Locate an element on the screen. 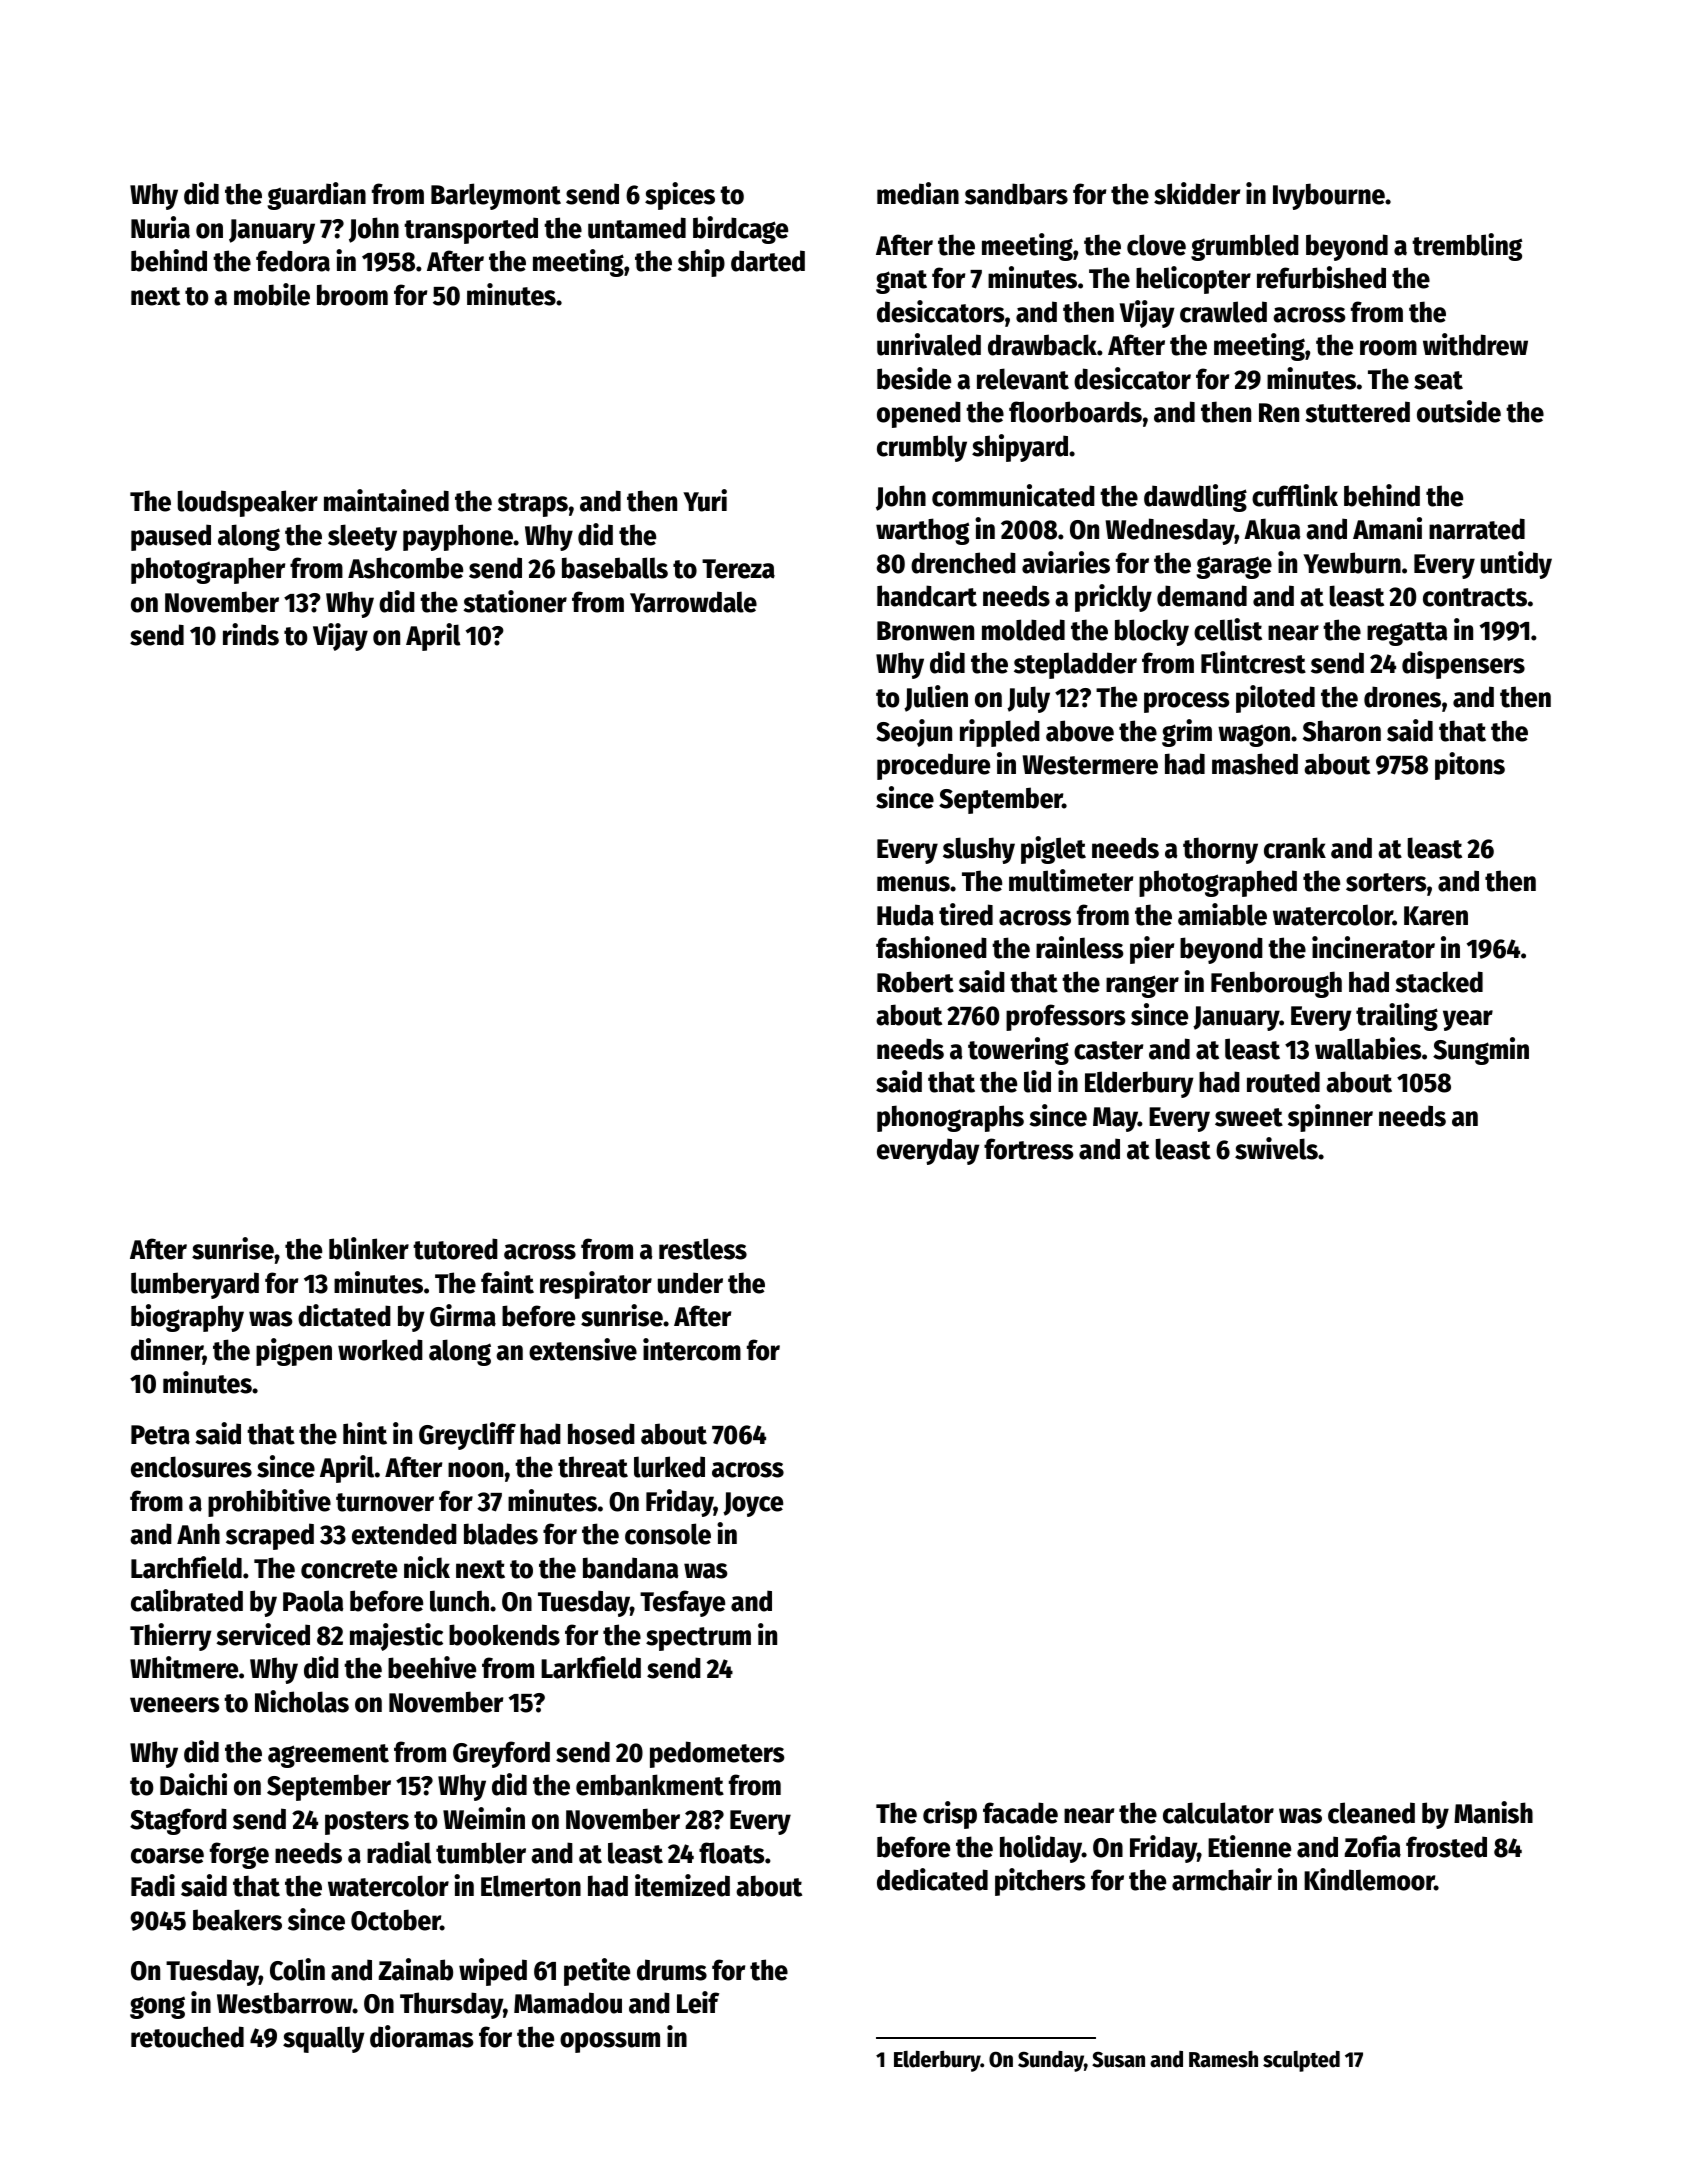 The width and height of the screenshot is (1683, 2178). cleaned is located at coordinates (1371, 1813).
